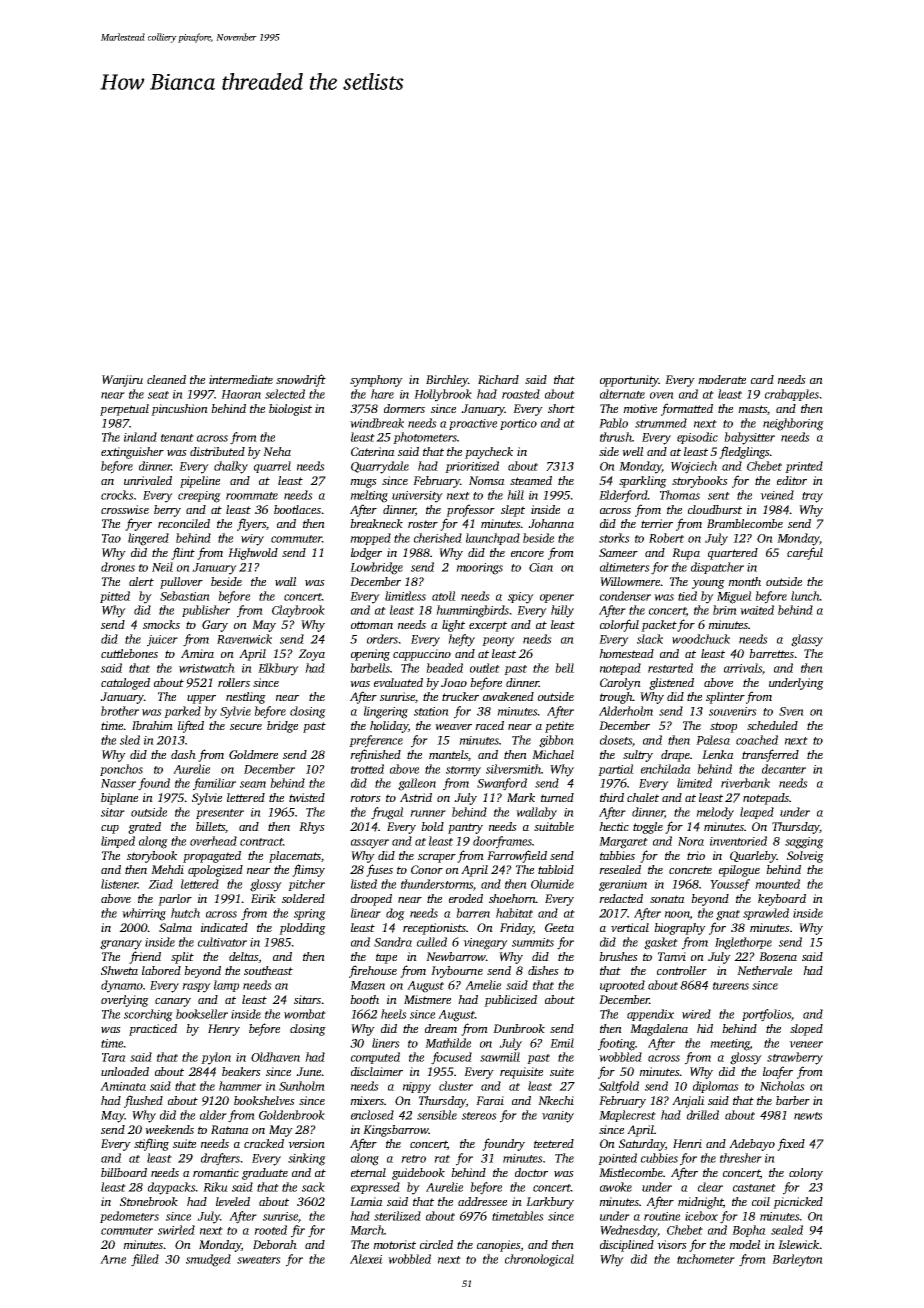 The height and width of the document is (1308, 924). I want to click on midnight, so click(700, 1203).
